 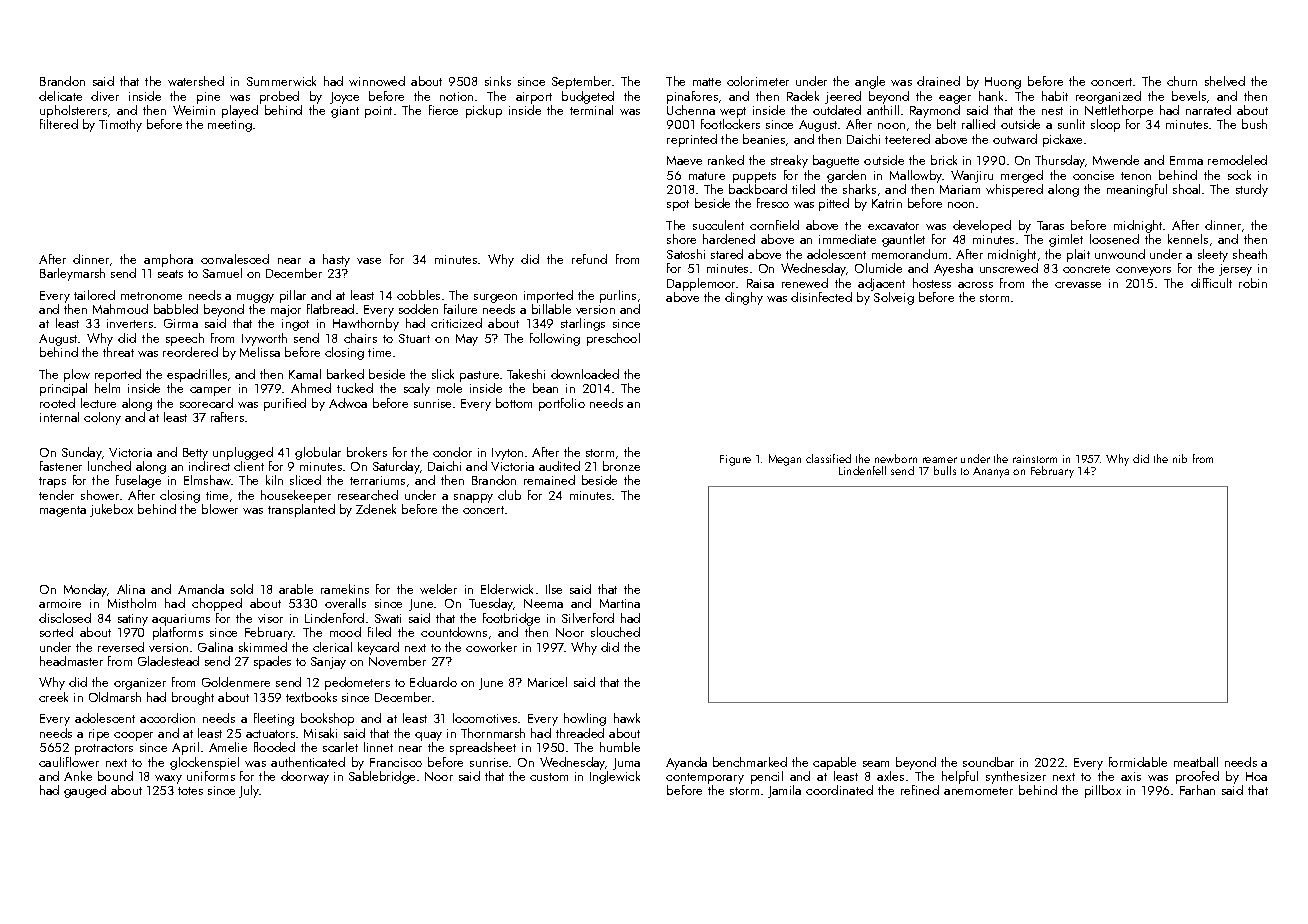 I want to click on blower, so click(x=220, y=509).
